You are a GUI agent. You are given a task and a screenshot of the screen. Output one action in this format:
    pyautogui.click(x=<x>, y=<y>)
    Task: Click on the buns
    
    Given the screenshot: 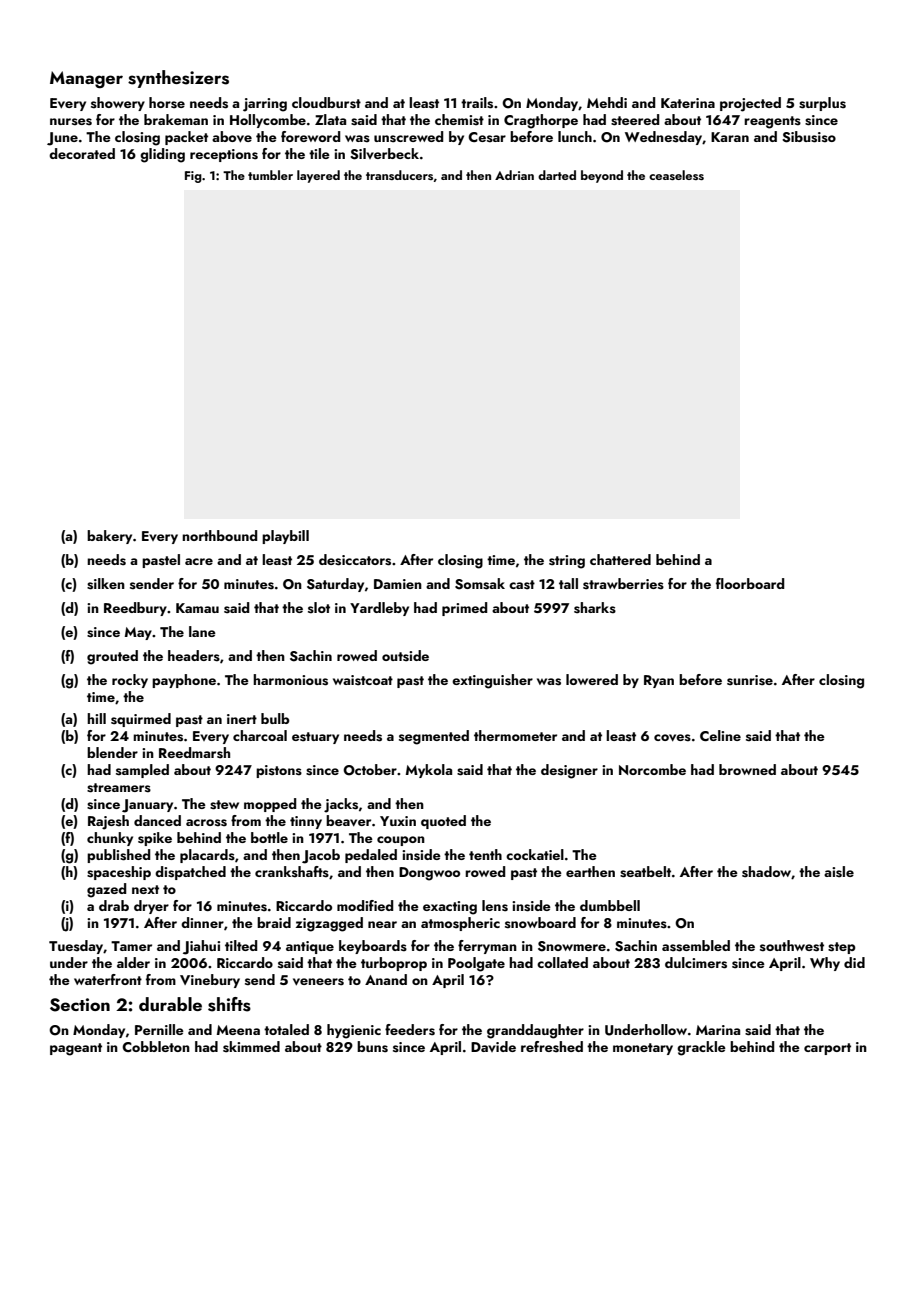 What is the action you would take?
    pyautogui.click(x=372, y=1047)
